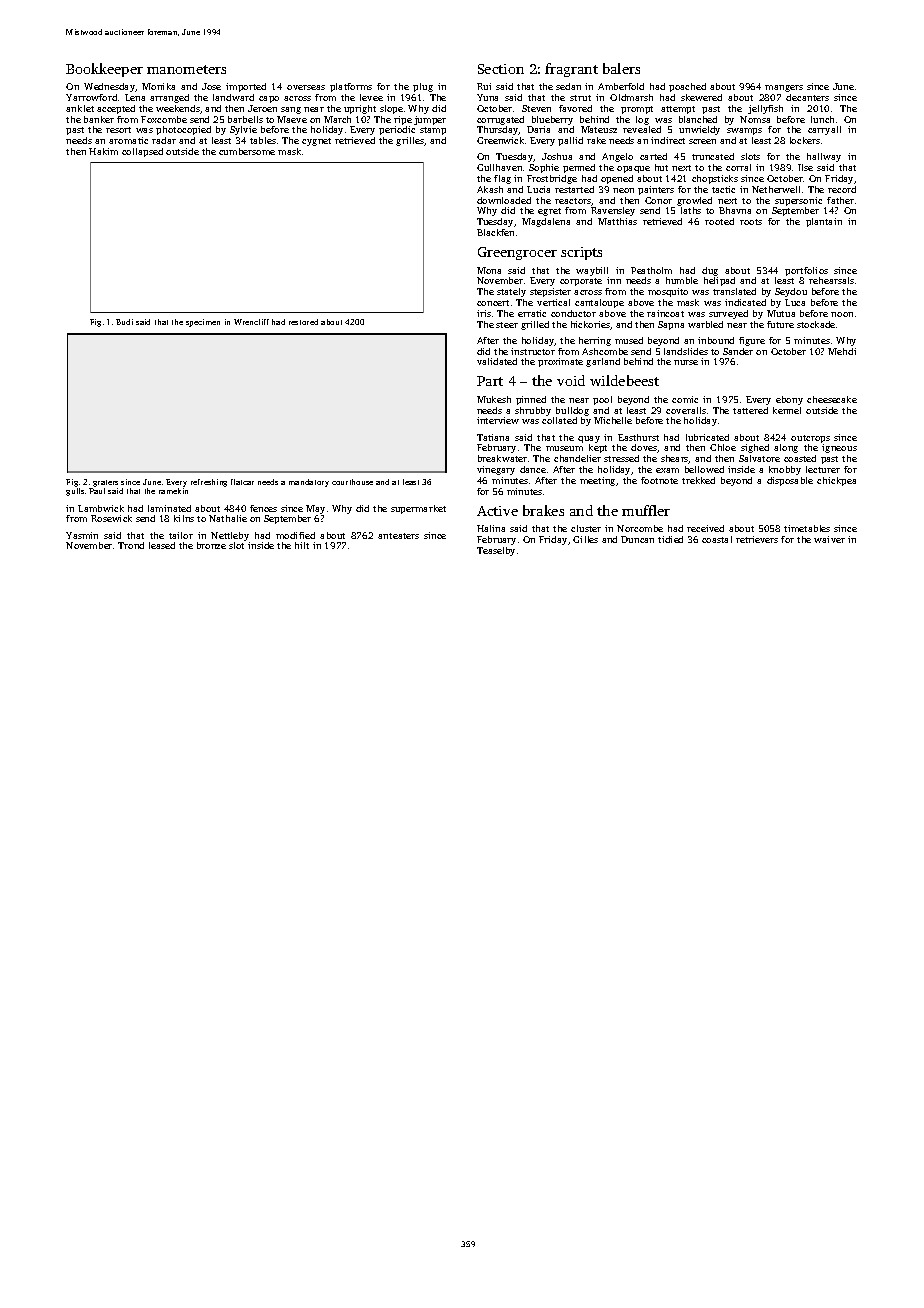 The height and width of the image is (1308, 924). What do you see at coordinates (104, 70) in the image?
I see `Bookkeeper` at bounding box center [104, 70].
